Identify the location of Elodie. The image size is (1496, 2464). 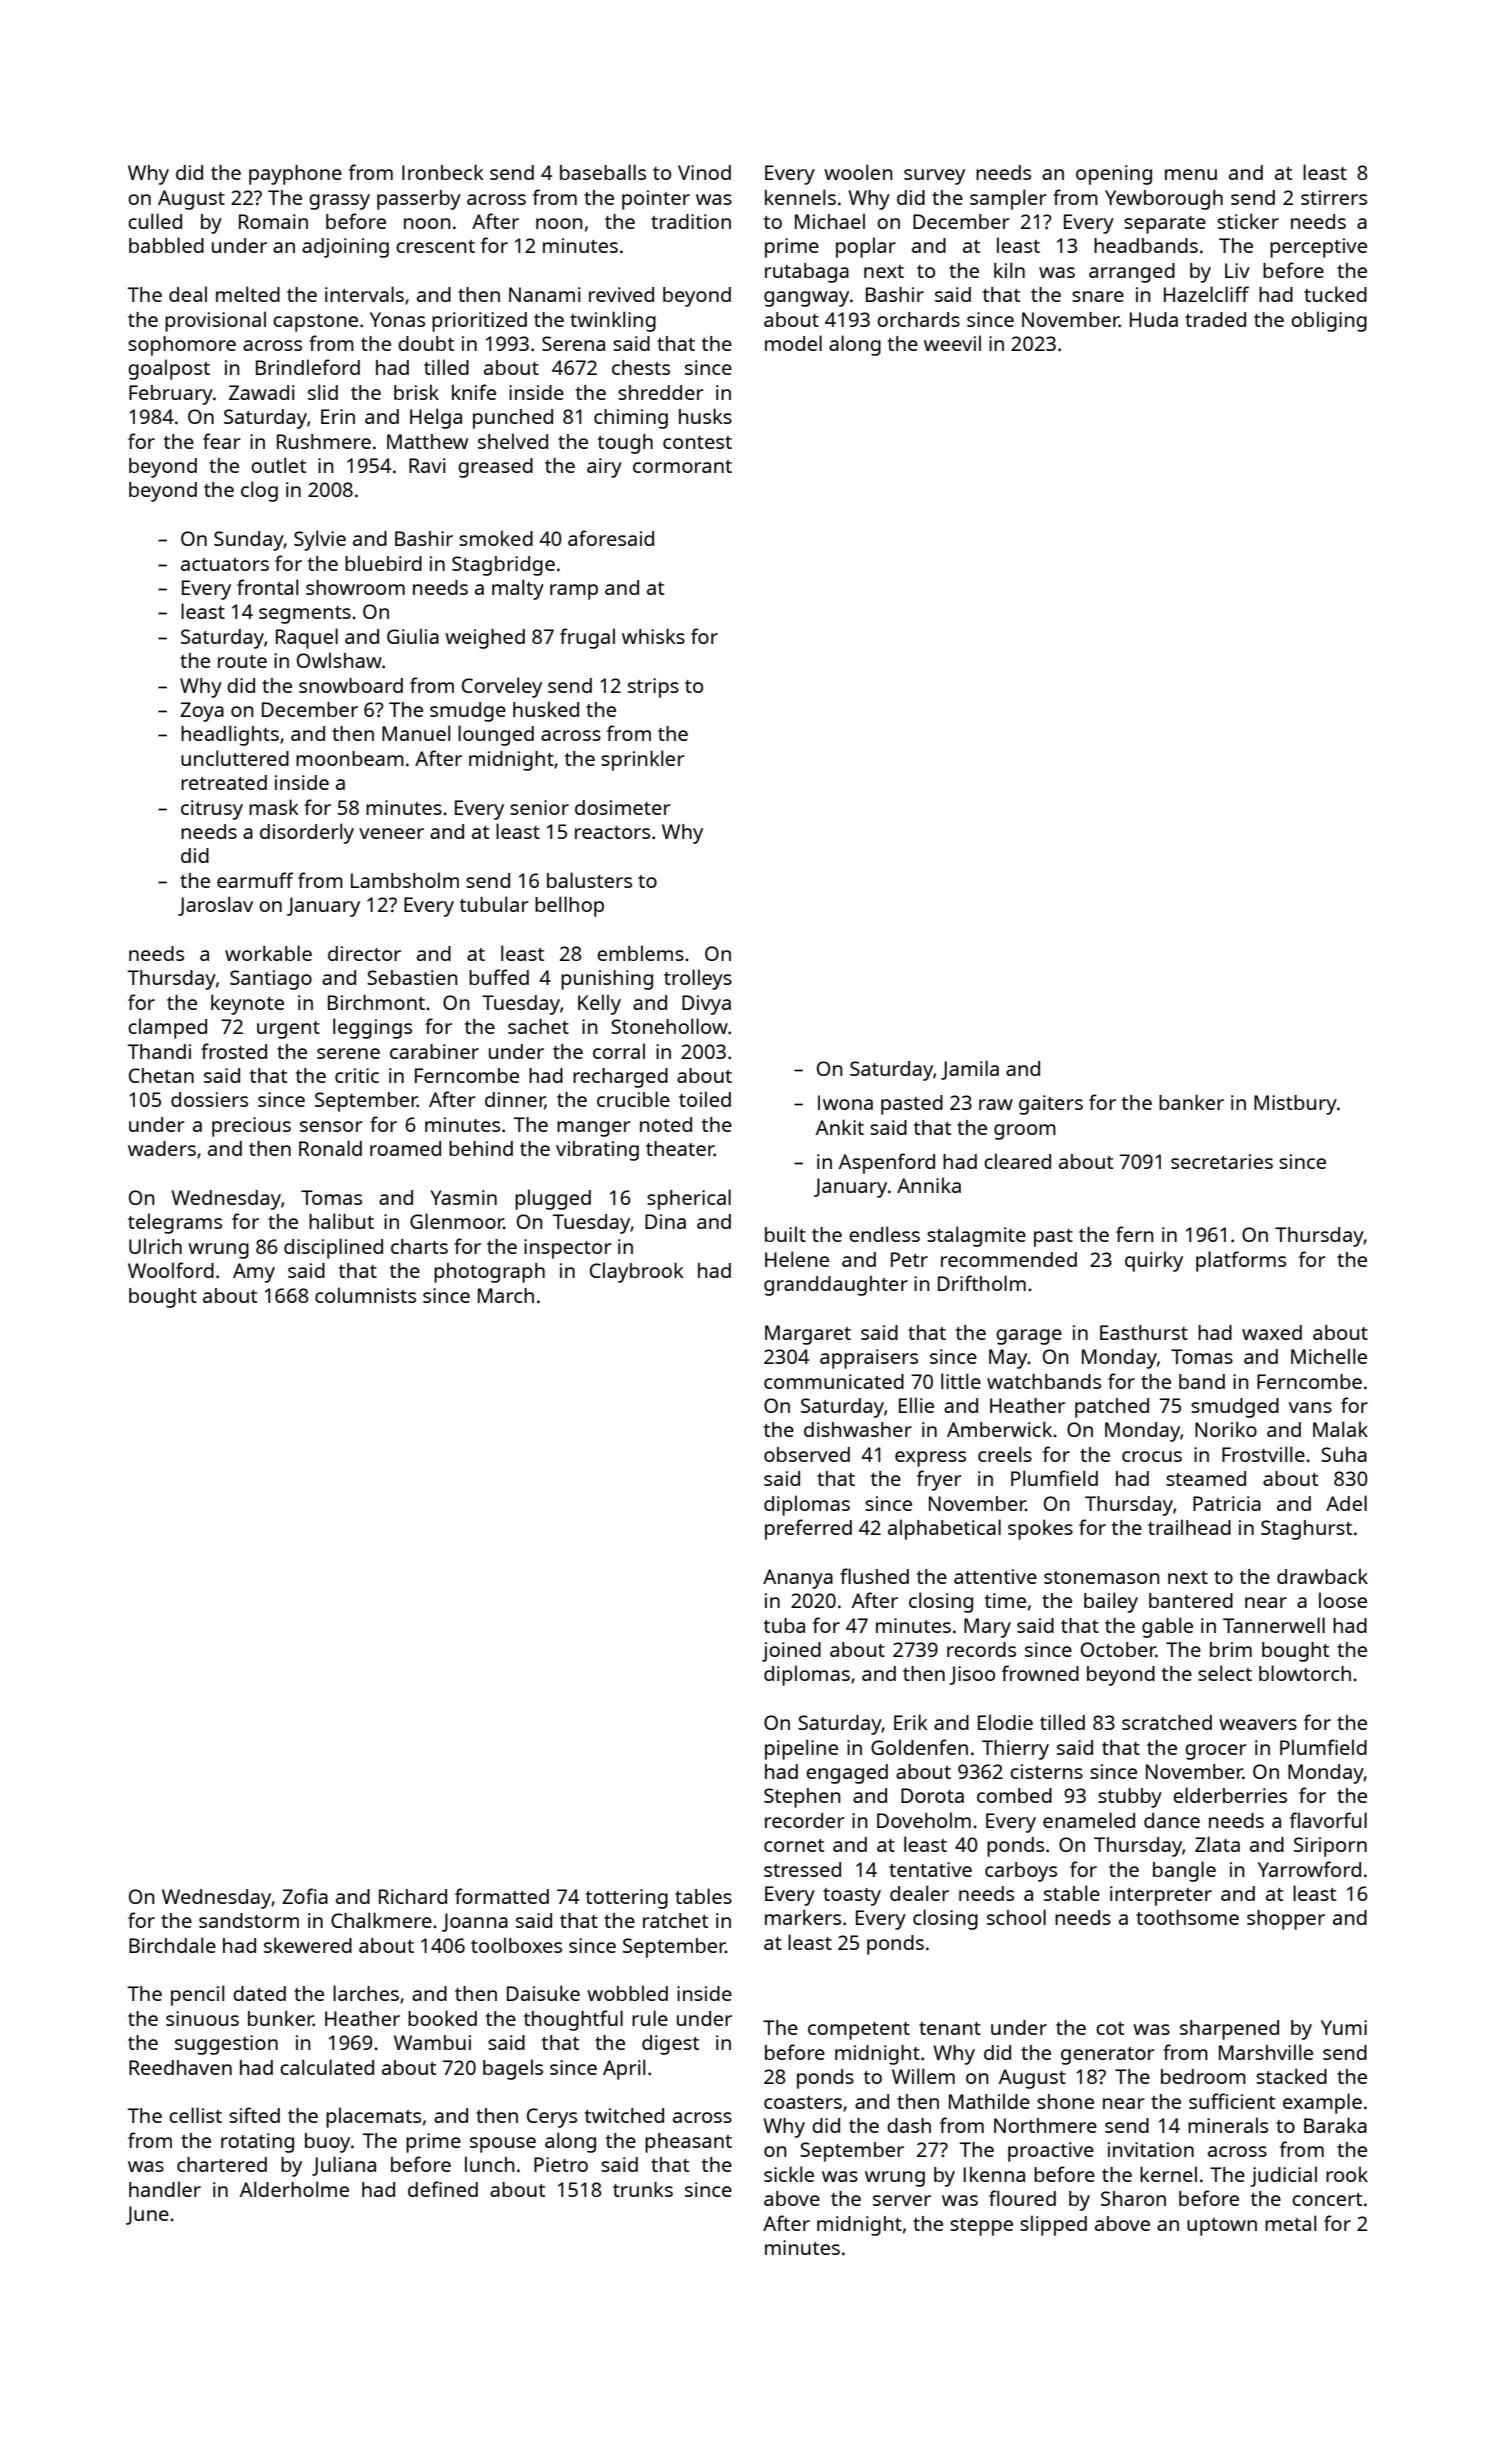
(1005, 1722).
